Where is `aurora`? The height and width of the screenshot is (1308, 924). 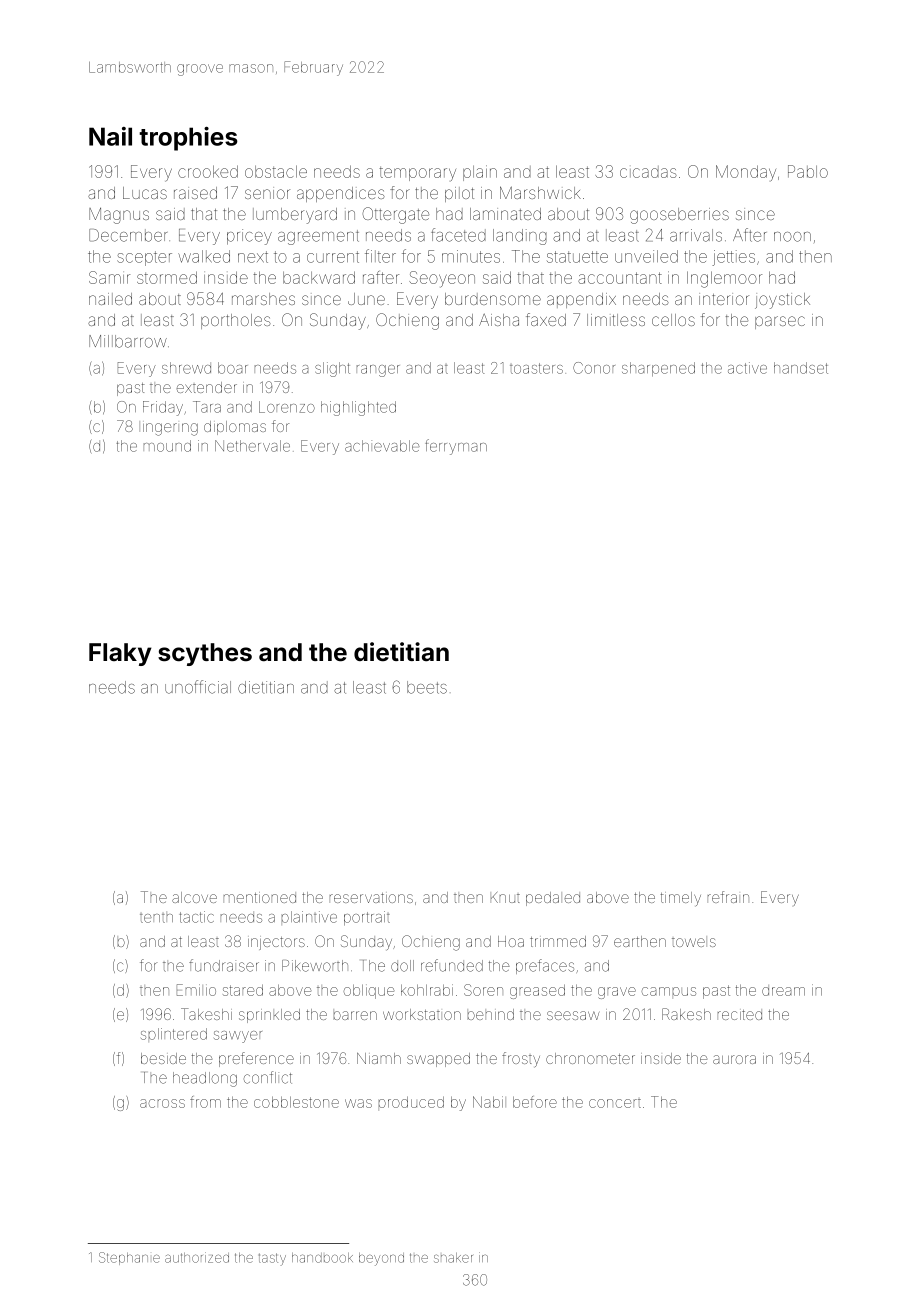 aurora is located at coordinates (734, 1059).
